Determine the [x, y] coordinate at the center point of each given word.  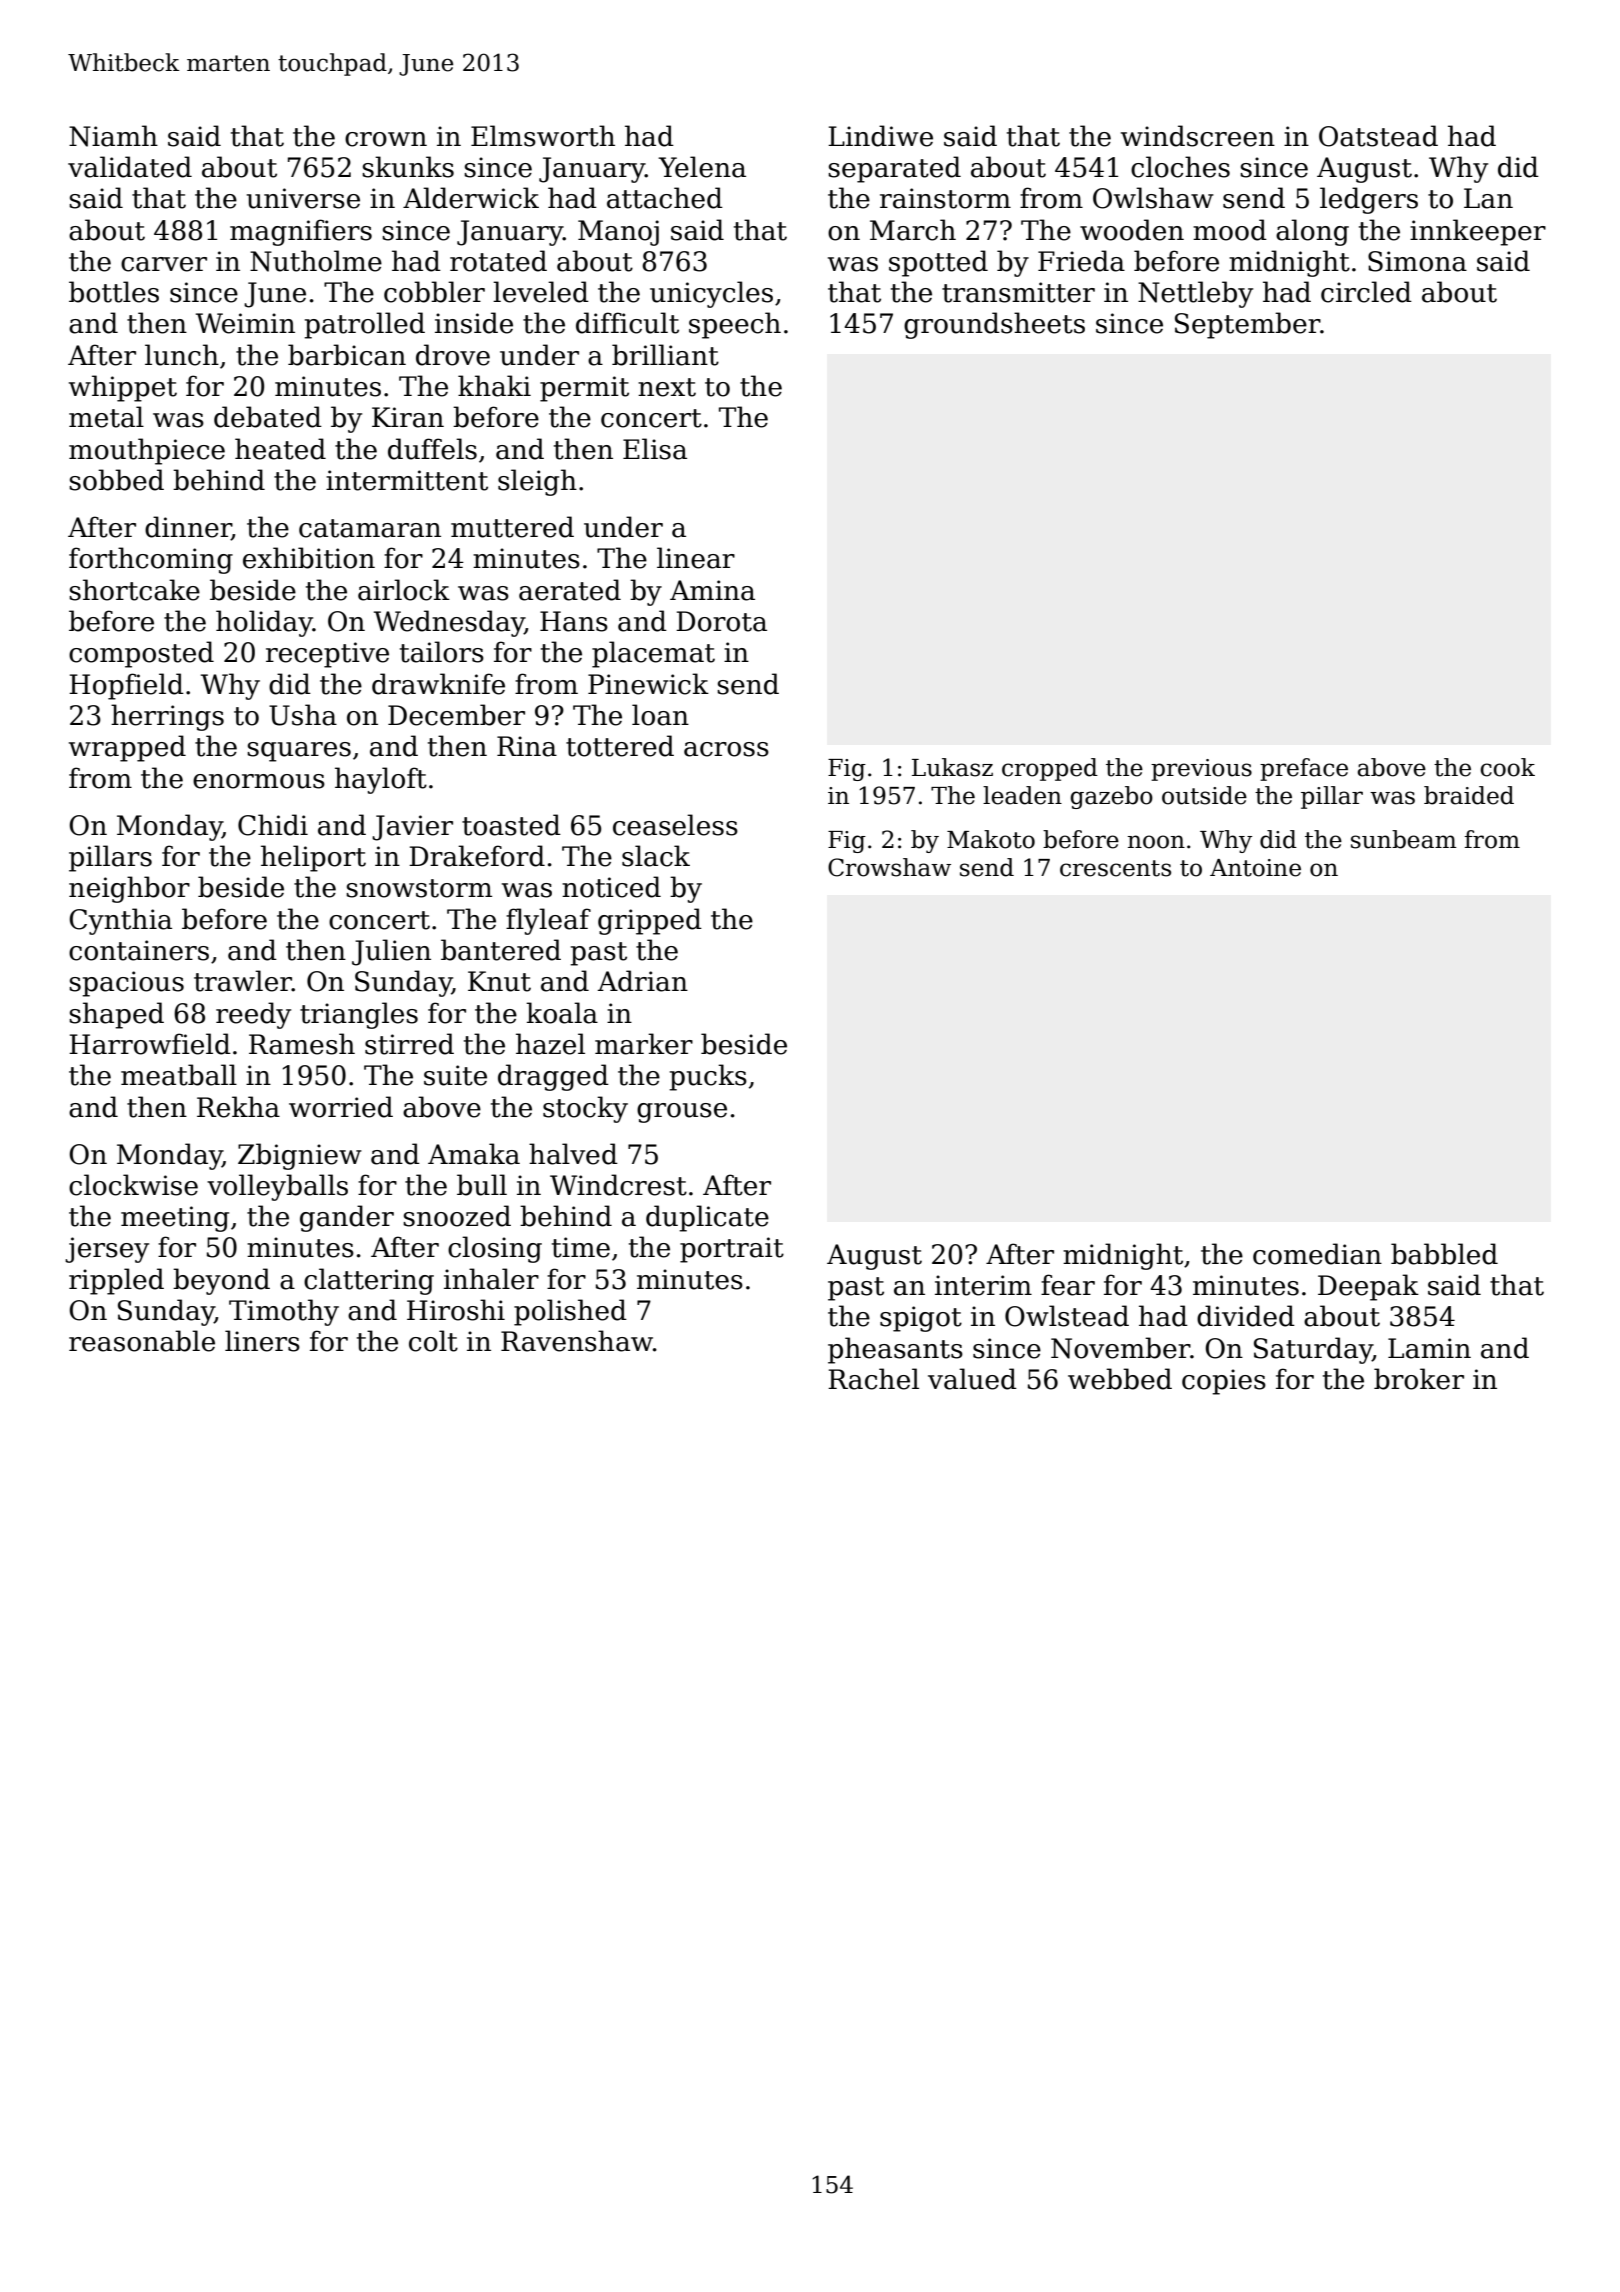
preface [1304, 769]
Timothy [284, 1312]
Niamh [113, 136]
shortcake [134, 590]
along [1312, 232]
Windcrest [618, 1185]
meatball [179, 1075]
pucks [708, 1077]
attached [665, 198]
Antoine [1255, 868]
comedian [1317, 1254]
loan [660, 715]
